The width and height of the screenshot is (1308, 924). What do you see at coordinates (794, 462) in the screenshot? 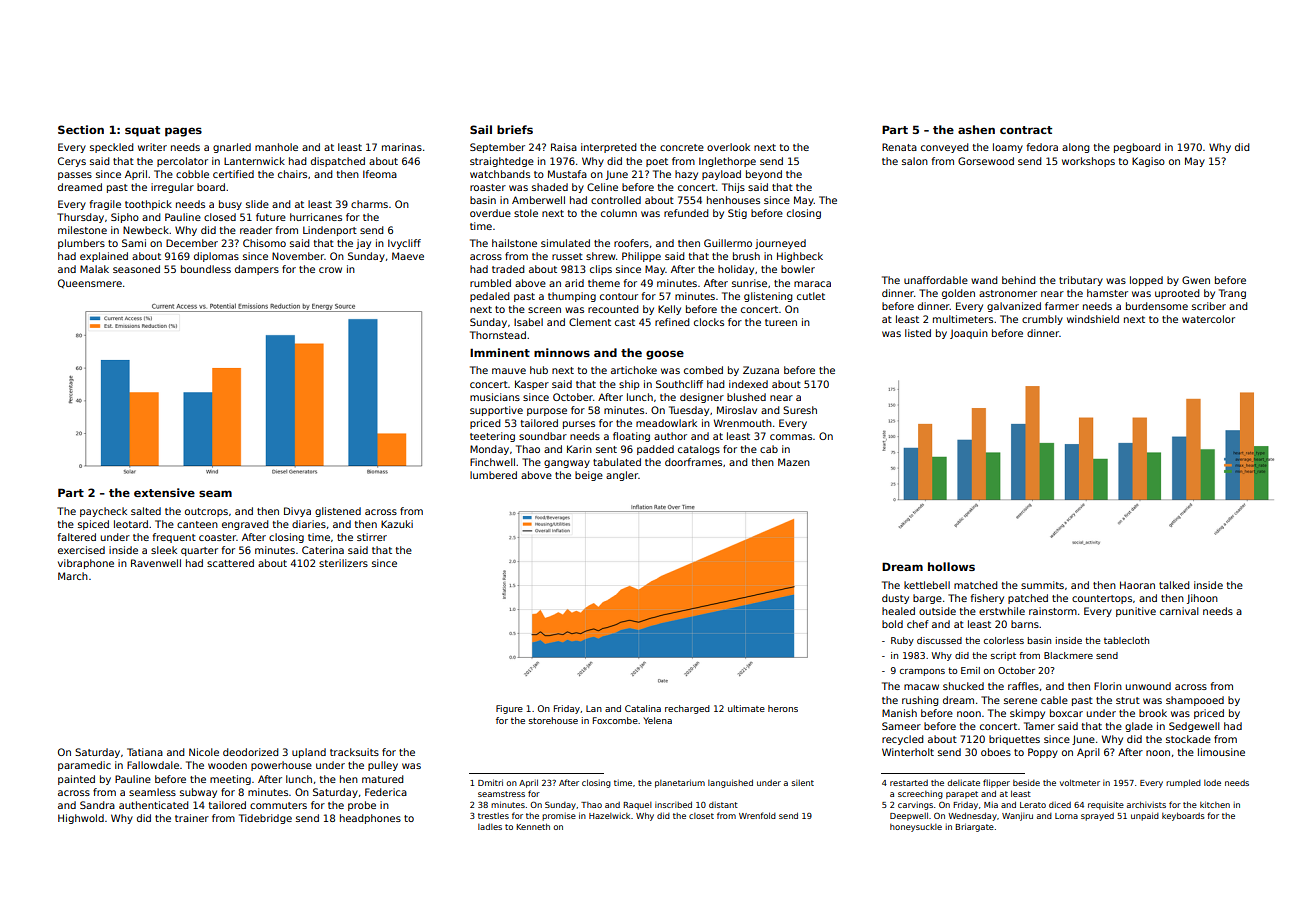
I see `Mazen` at bounding box center [794, 462].
